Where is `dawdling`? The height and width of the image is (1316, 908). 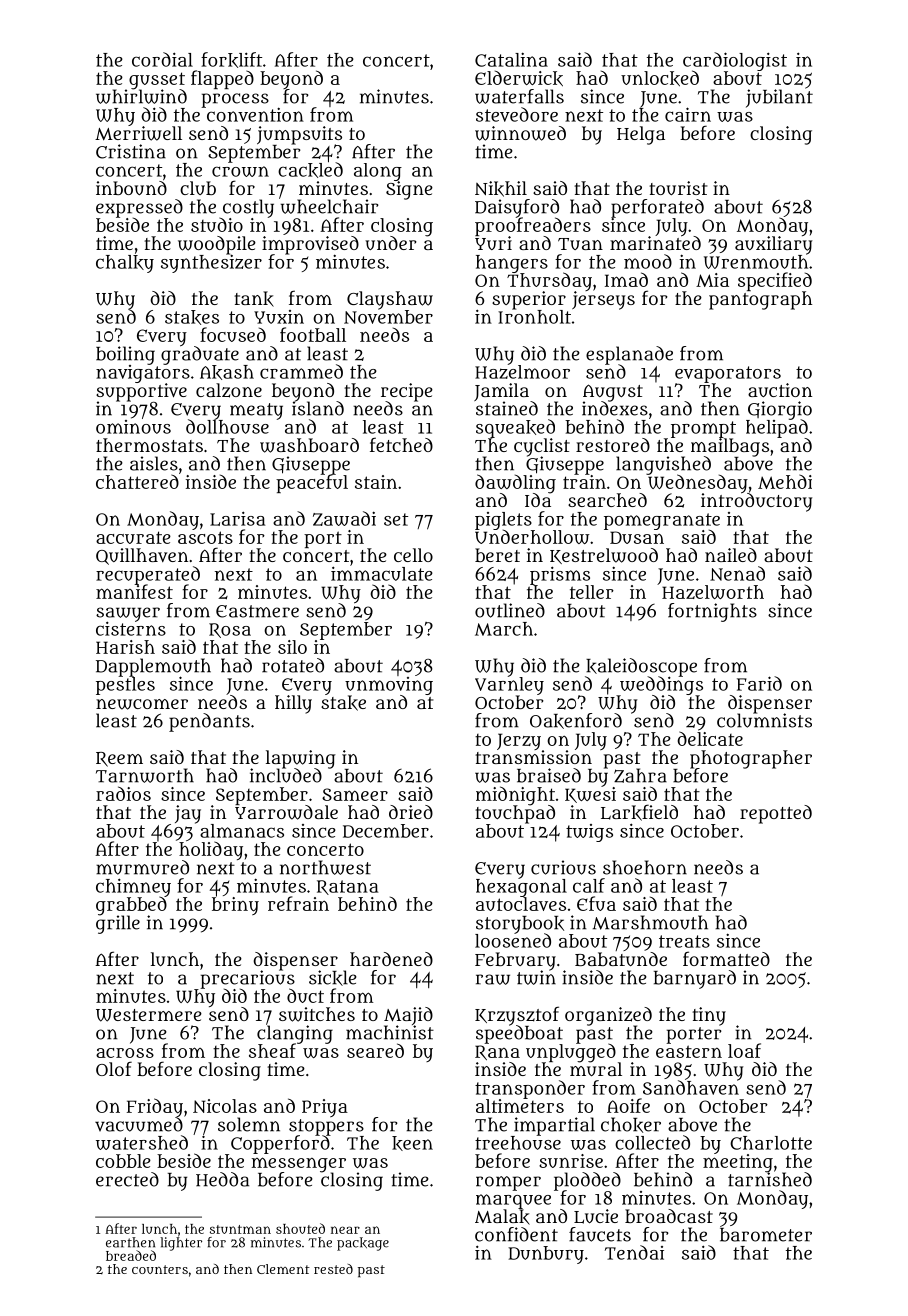 dawdling is located at coordinates (515, 483).
